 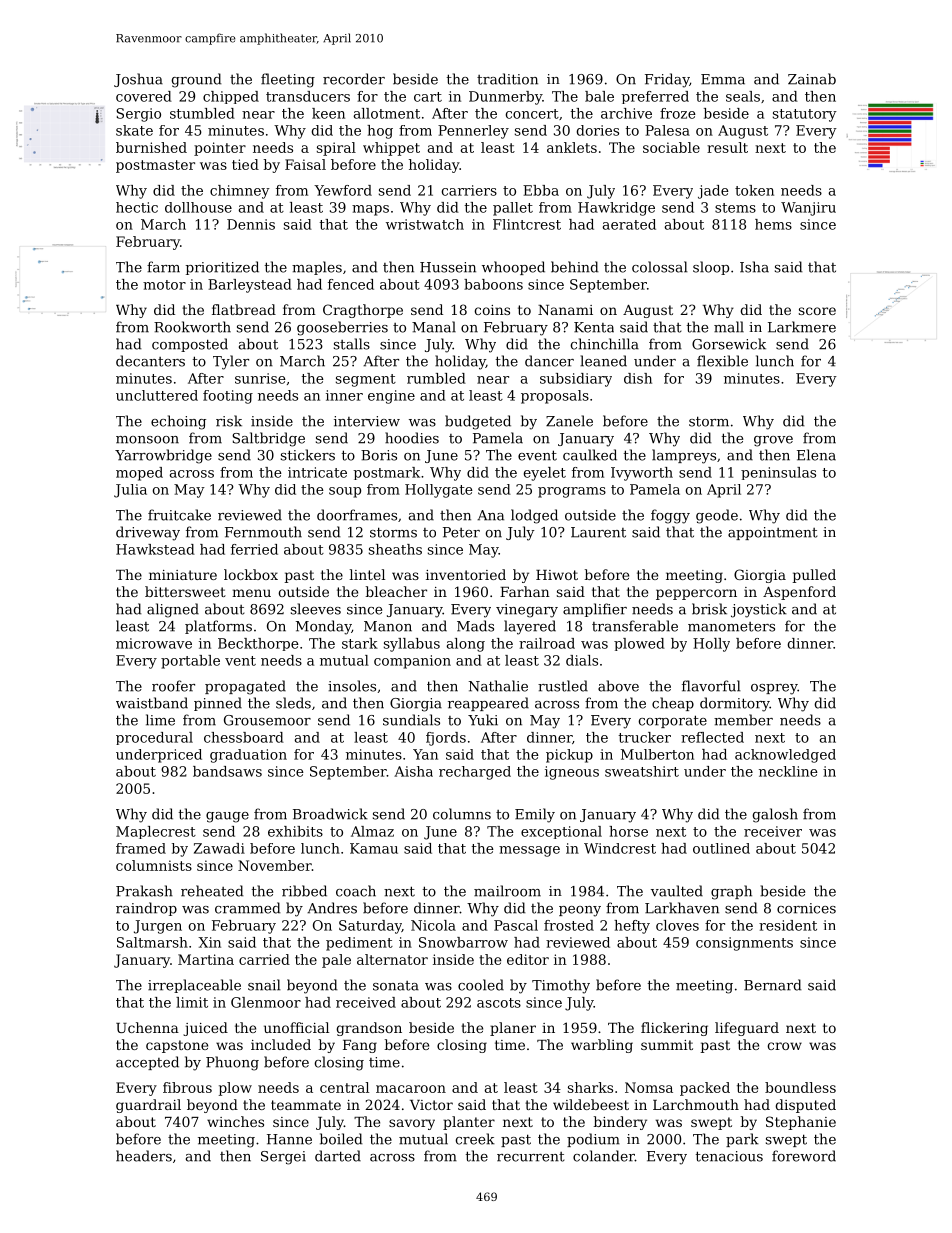 What do you see at coordinates (412, 645) in the screenshot?
I see `syllabus` at bounding box center [412, 645].
